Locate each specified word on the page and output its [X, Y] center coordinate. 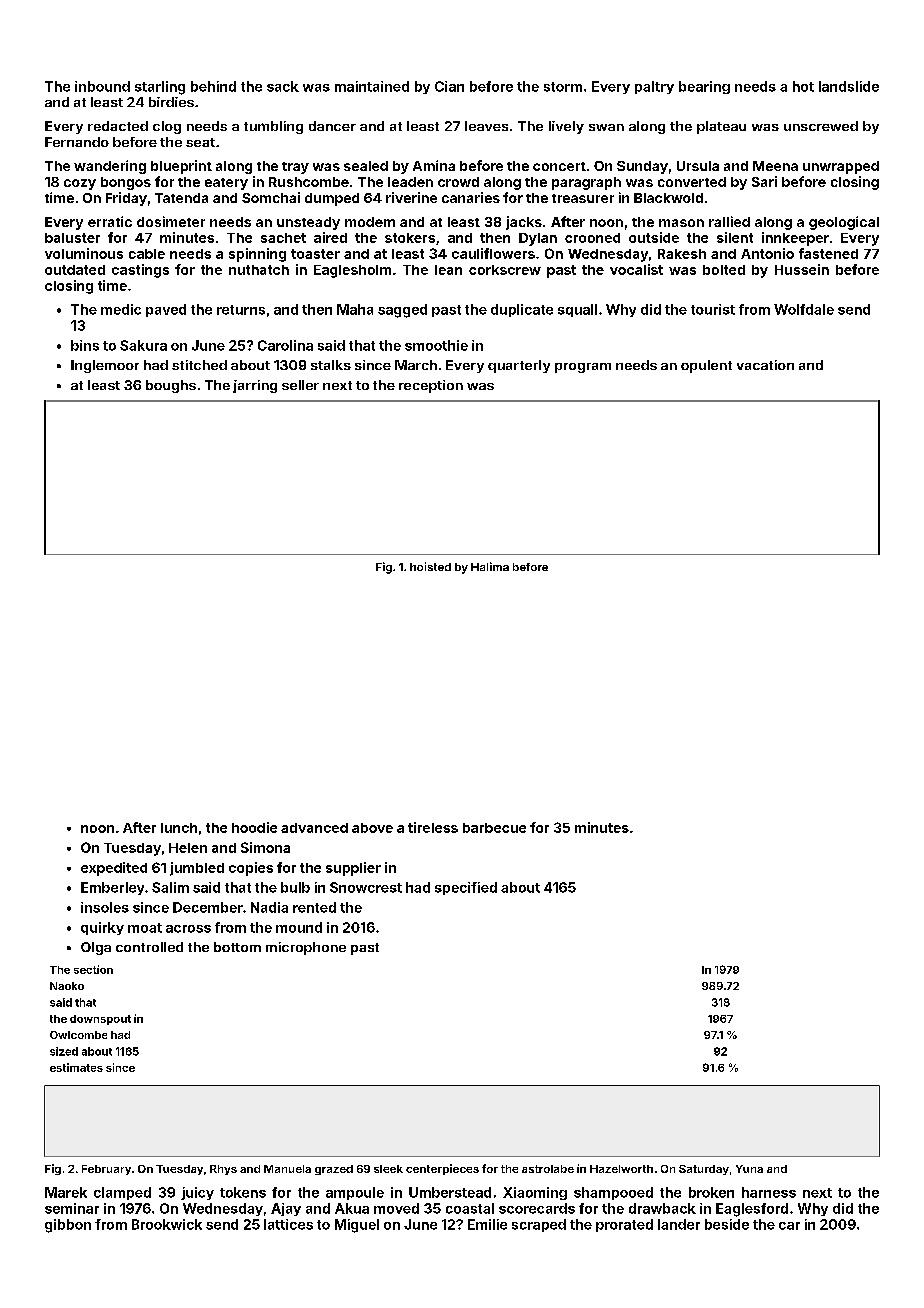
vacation [765, 365]
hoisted [430, 566]
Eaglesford [752, 1210]
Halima [490, 566]
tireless [433, 827]
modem [370, 222]
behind [213, 86]
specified [466, 888]
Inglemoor [105, 366]
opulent [706, 366]
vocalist [636, 269]
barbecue [494, 828]
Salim [170, 887]
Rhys [223, 1170]
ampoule [355, 1193]
